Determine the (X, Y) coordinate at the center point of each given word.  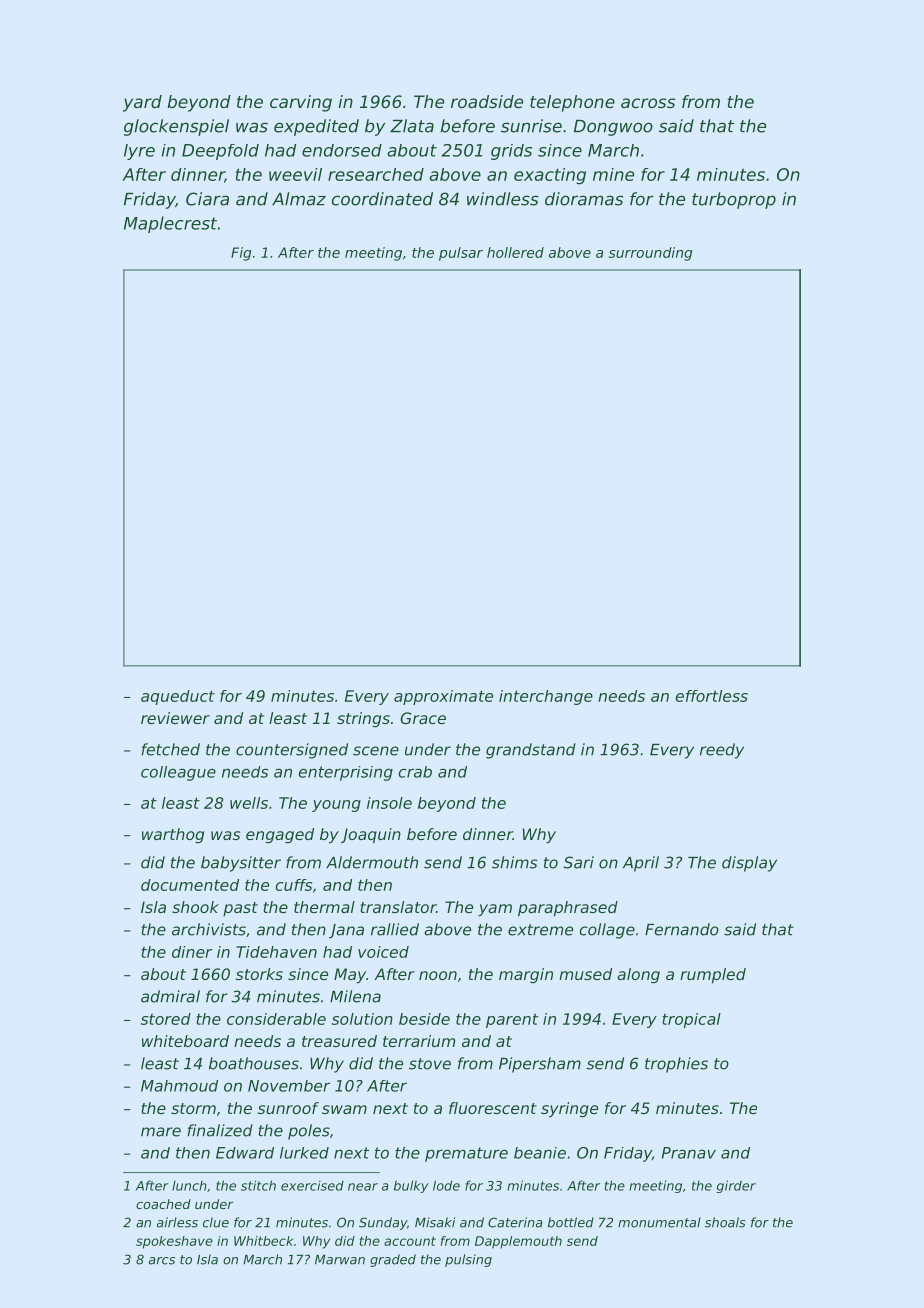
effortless (711, 696)
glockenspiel (176, 127)
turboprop (734, 200)
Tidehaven (276, 952)
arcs (162, 1261)
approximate (443, 697)
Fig (241, 254)
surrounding (650, 254)
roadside (487, 101)
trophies (676, 1065)
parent (512, 1020)
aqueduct (178, 697)
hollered (515, 252)
